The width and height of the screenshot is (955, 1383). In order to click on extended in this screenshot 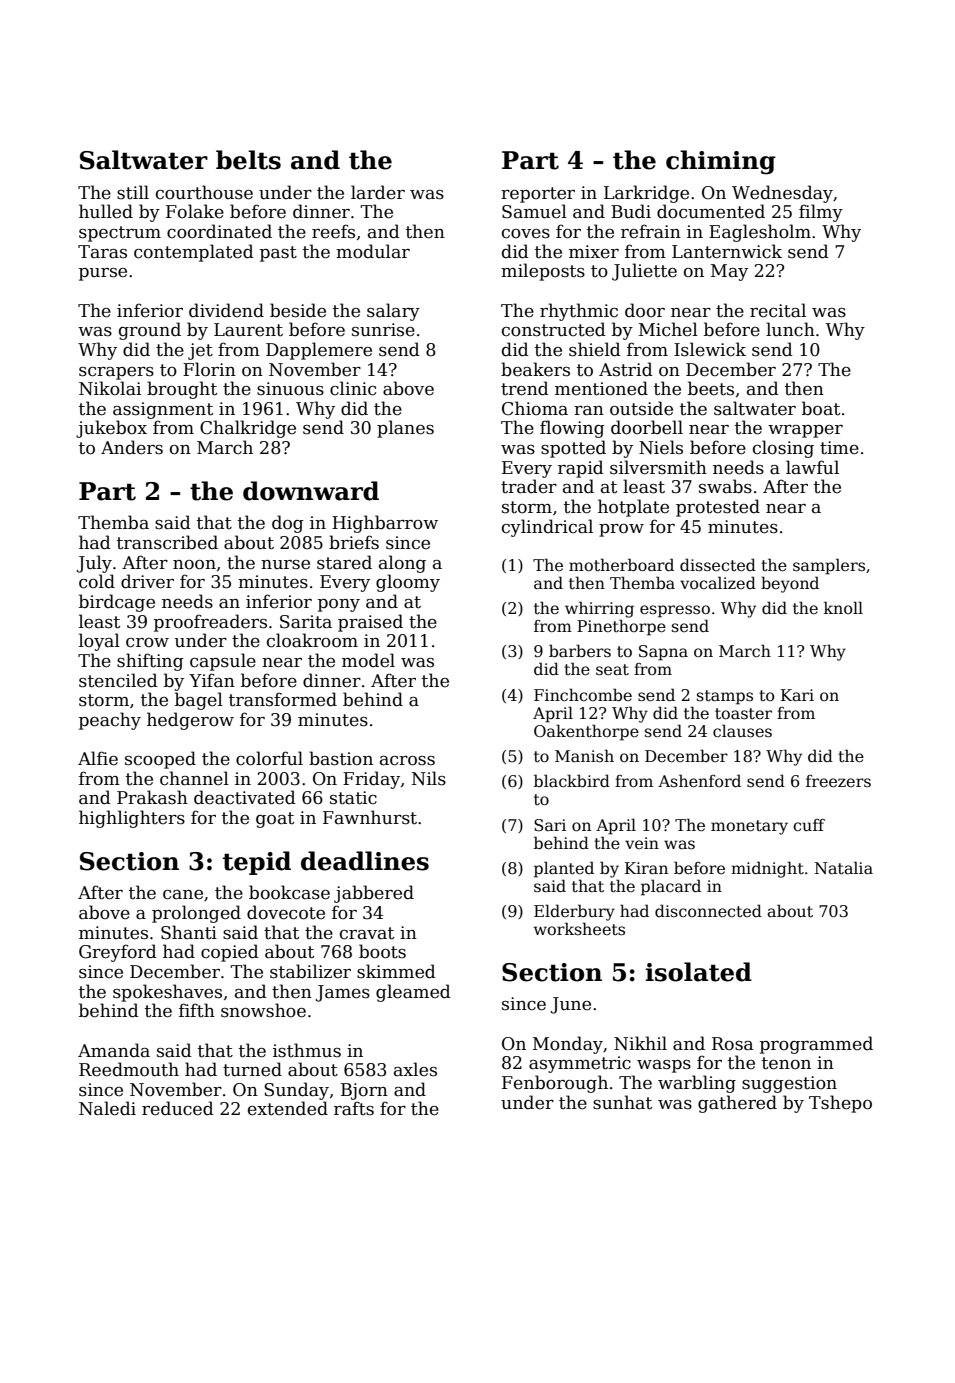, I will do `click(288, 1108)`.
